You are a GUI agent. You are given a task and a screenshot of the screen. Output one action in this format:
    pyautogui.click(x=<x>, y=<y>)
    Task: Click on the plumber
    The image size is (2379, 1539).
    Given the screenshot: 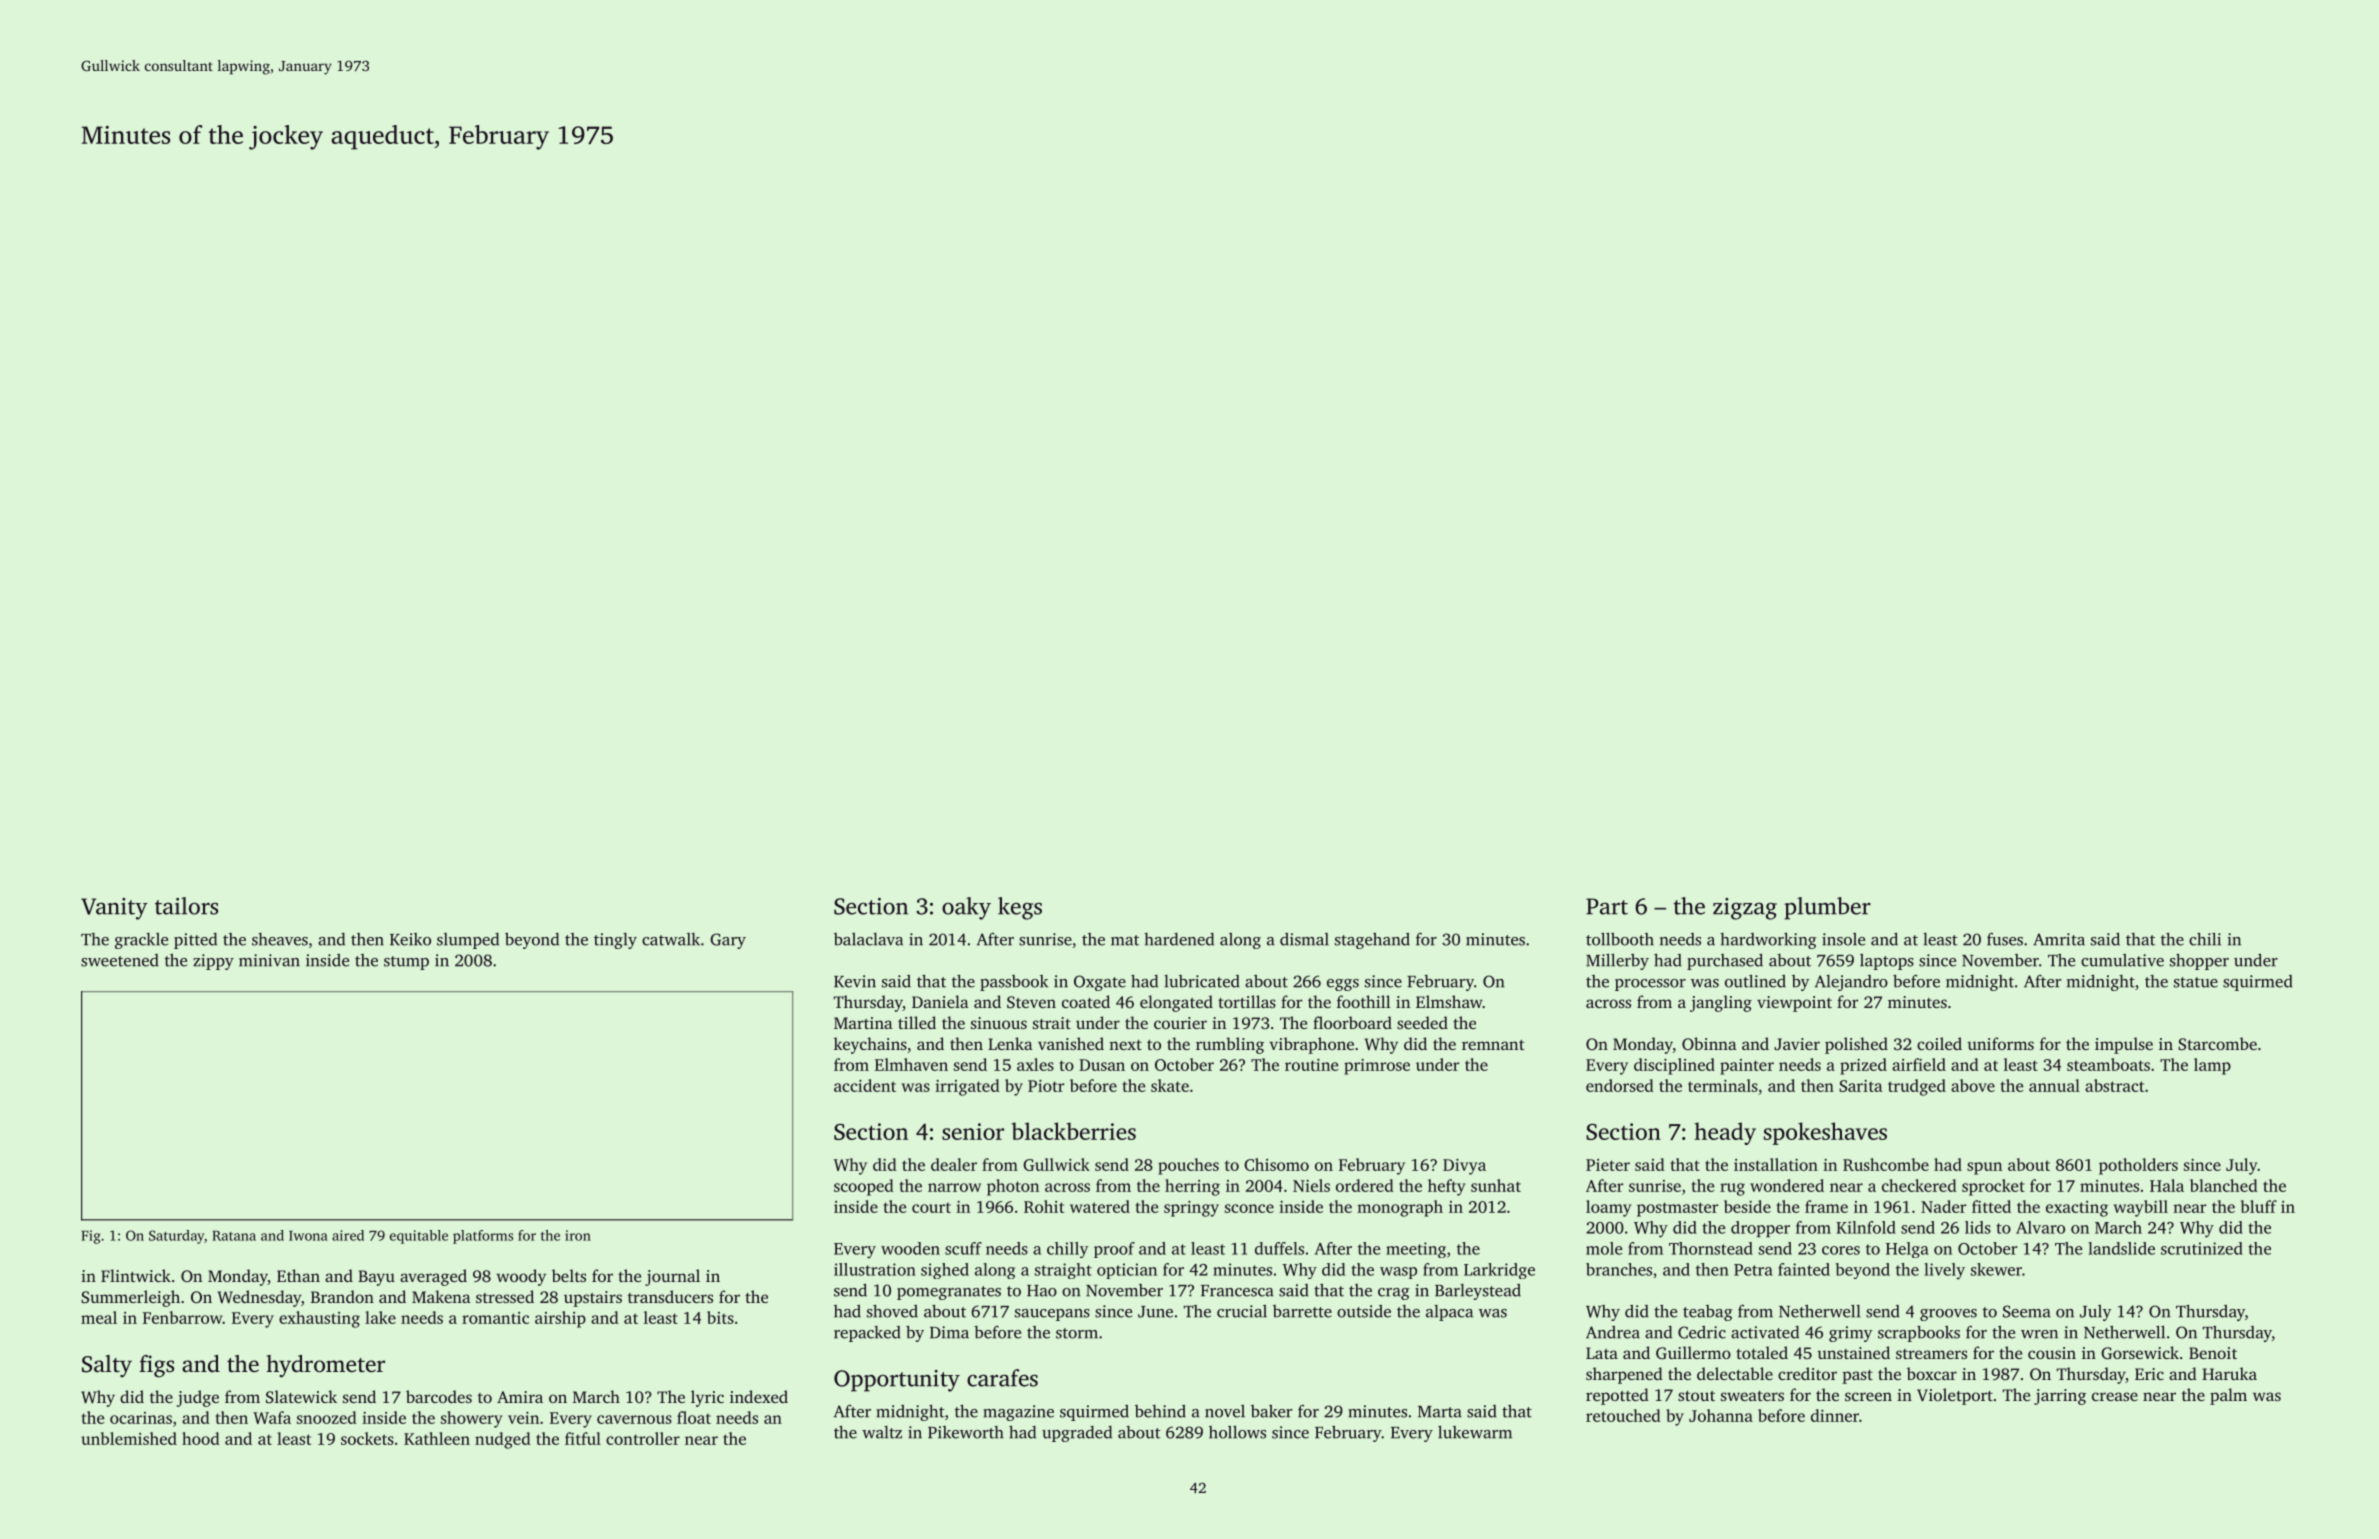 What is the action you would take?
    pyautogui.click(x=1827, y=908)
